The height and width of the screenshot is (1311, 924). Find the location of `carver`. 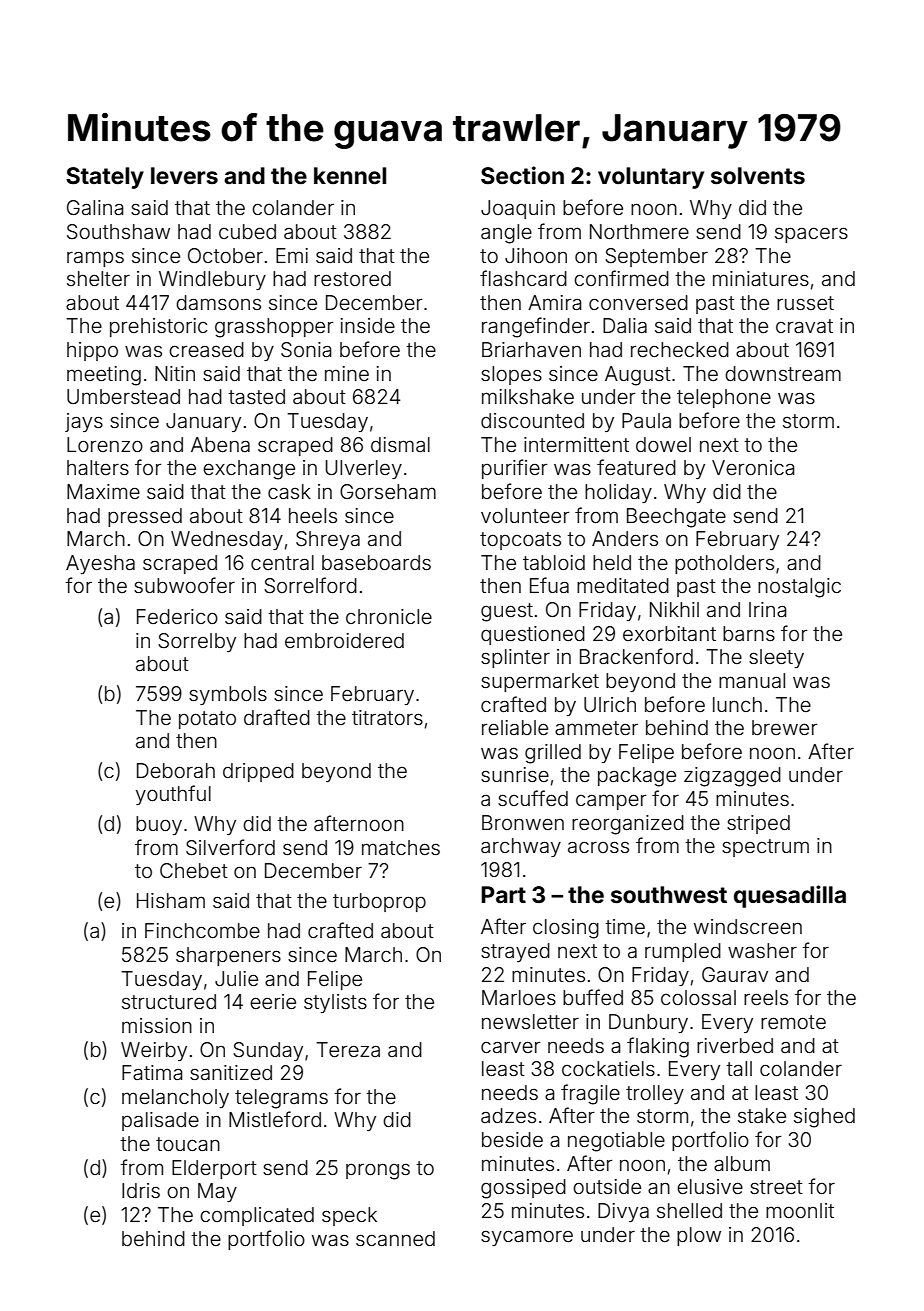

carver is located at coordinates (511, 1047).
